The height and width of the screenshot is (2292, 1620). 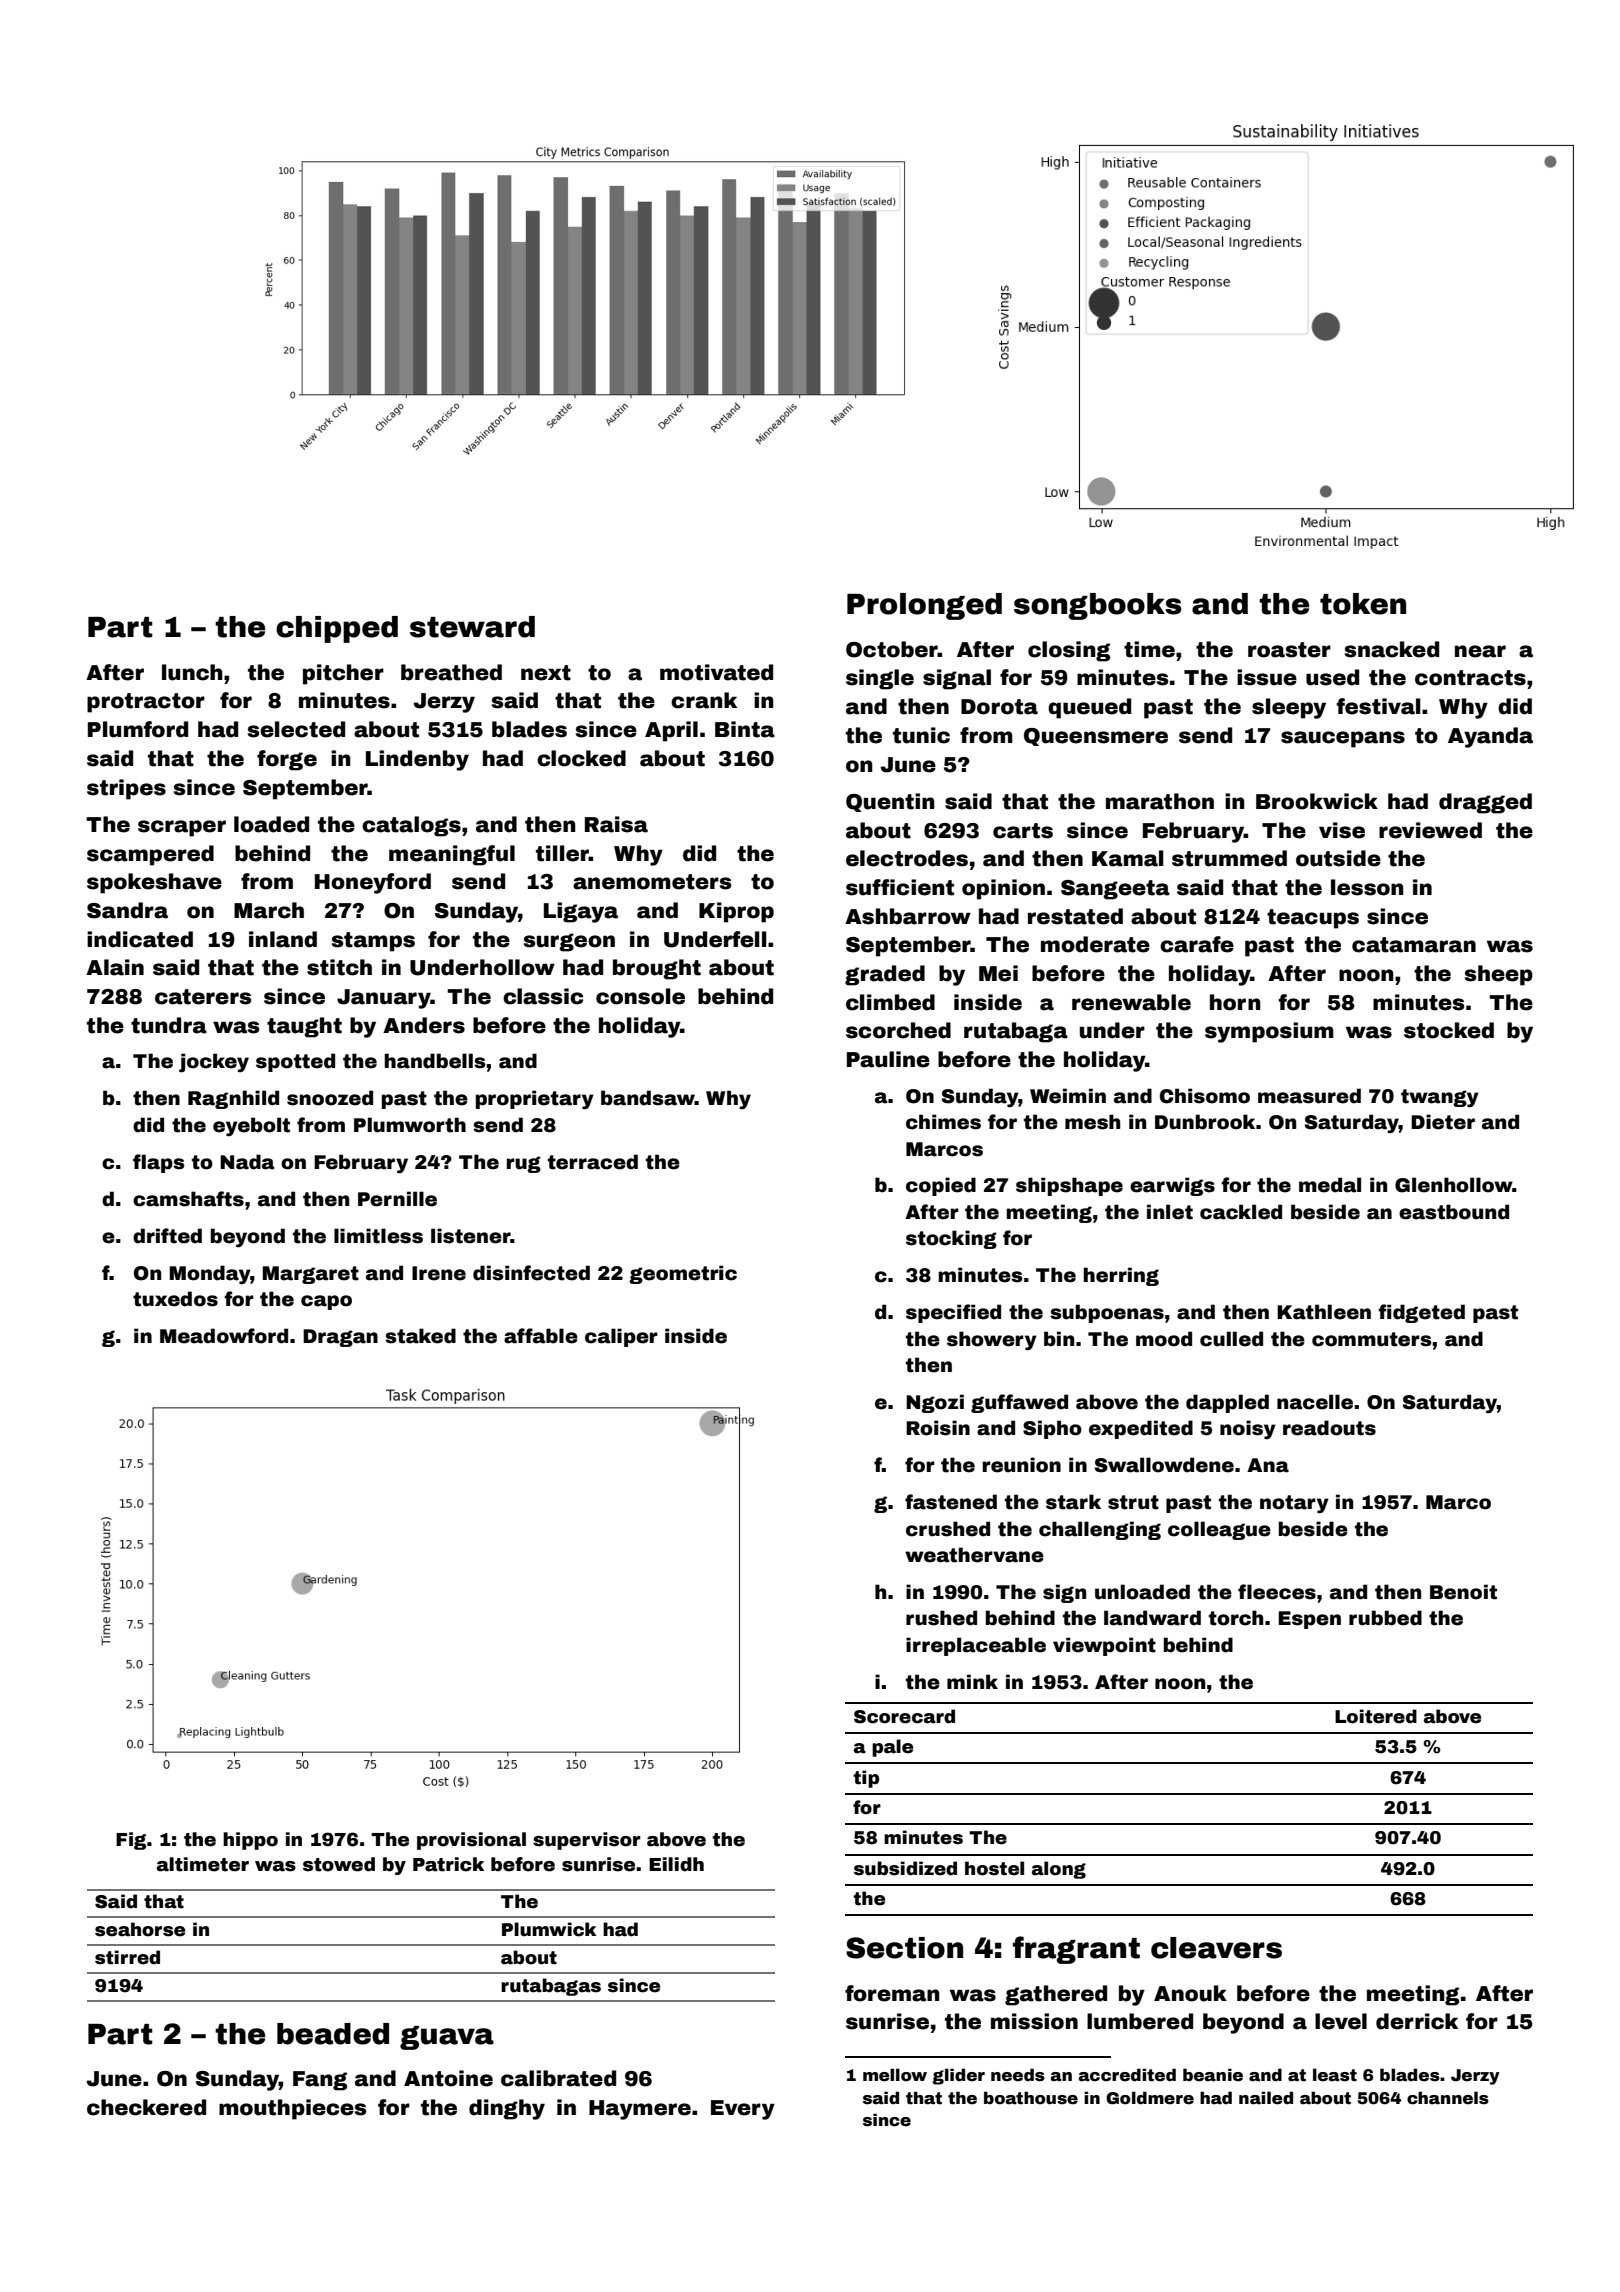 I want to click on calibrated, so click(x=558, y=2078).
